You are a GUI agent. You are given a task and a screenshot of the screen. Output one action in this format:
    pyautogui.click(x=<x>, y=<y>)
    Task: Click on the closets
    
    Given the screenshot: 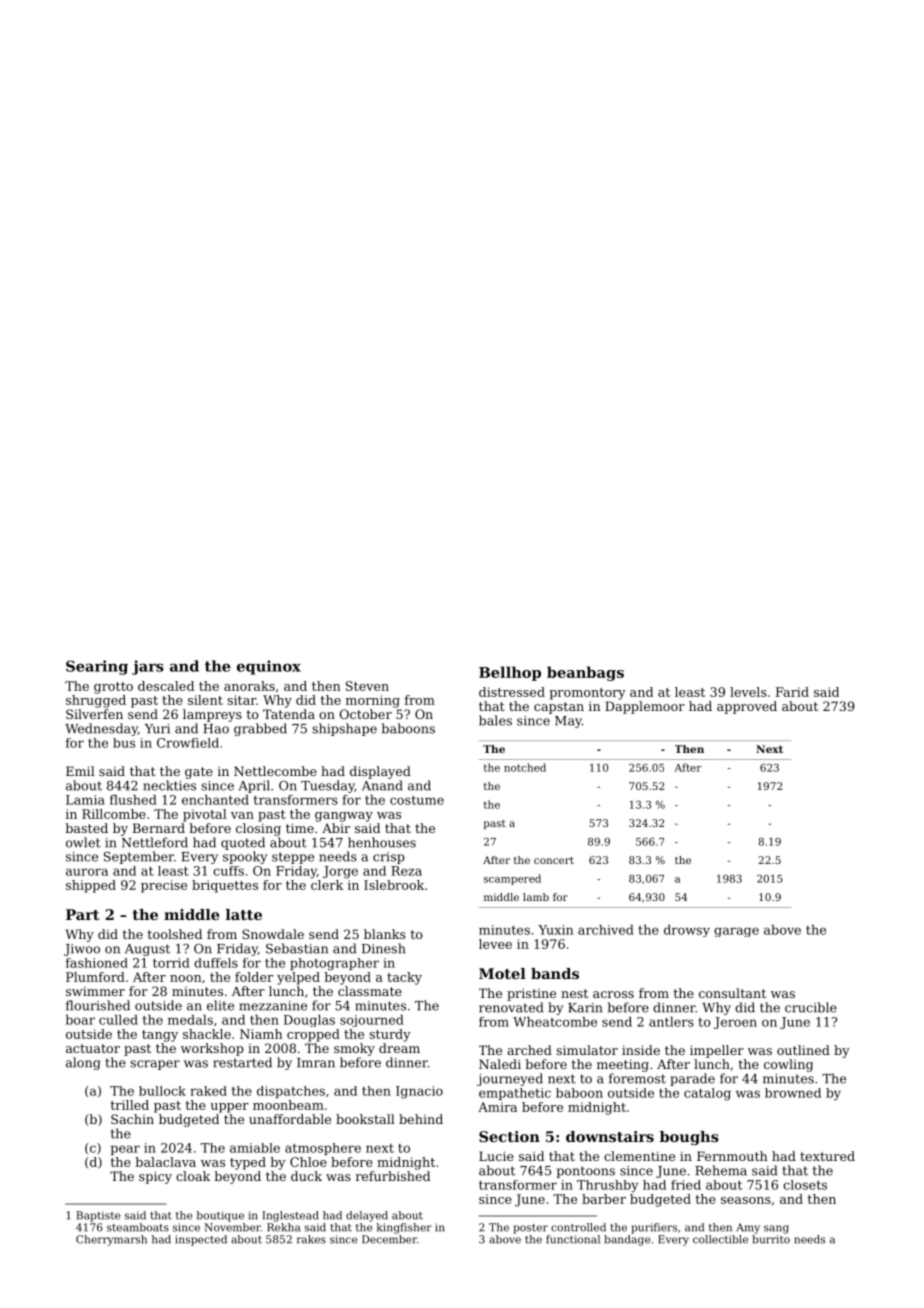 What is the action you would take?
    pyautogui.click(x=805, y=1185)
